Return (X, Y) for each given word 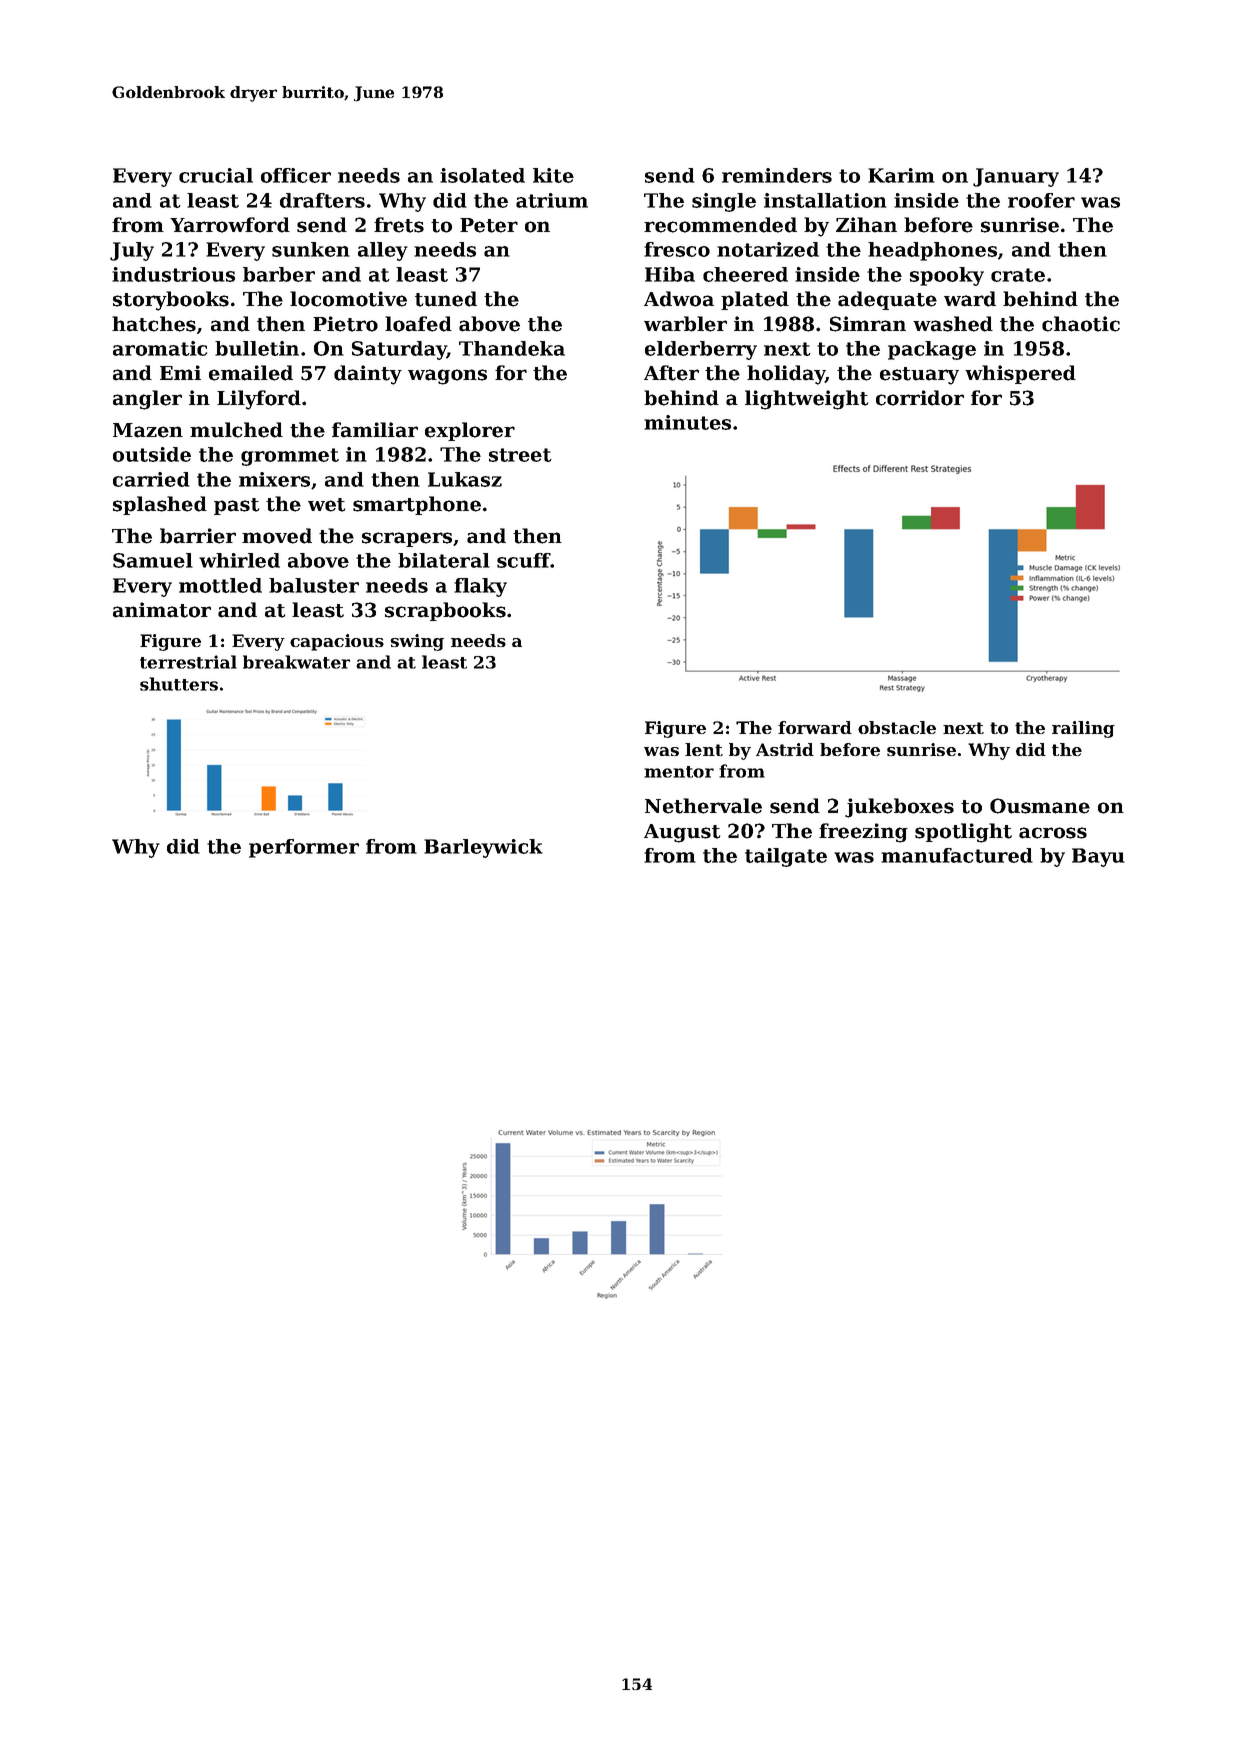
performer (304, 848)
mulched (236, 430)
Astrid (785, 749)
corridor (920, 398)
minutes (687, 422)
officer (296, 175)
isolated (482, 175)
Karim (901, 175)
